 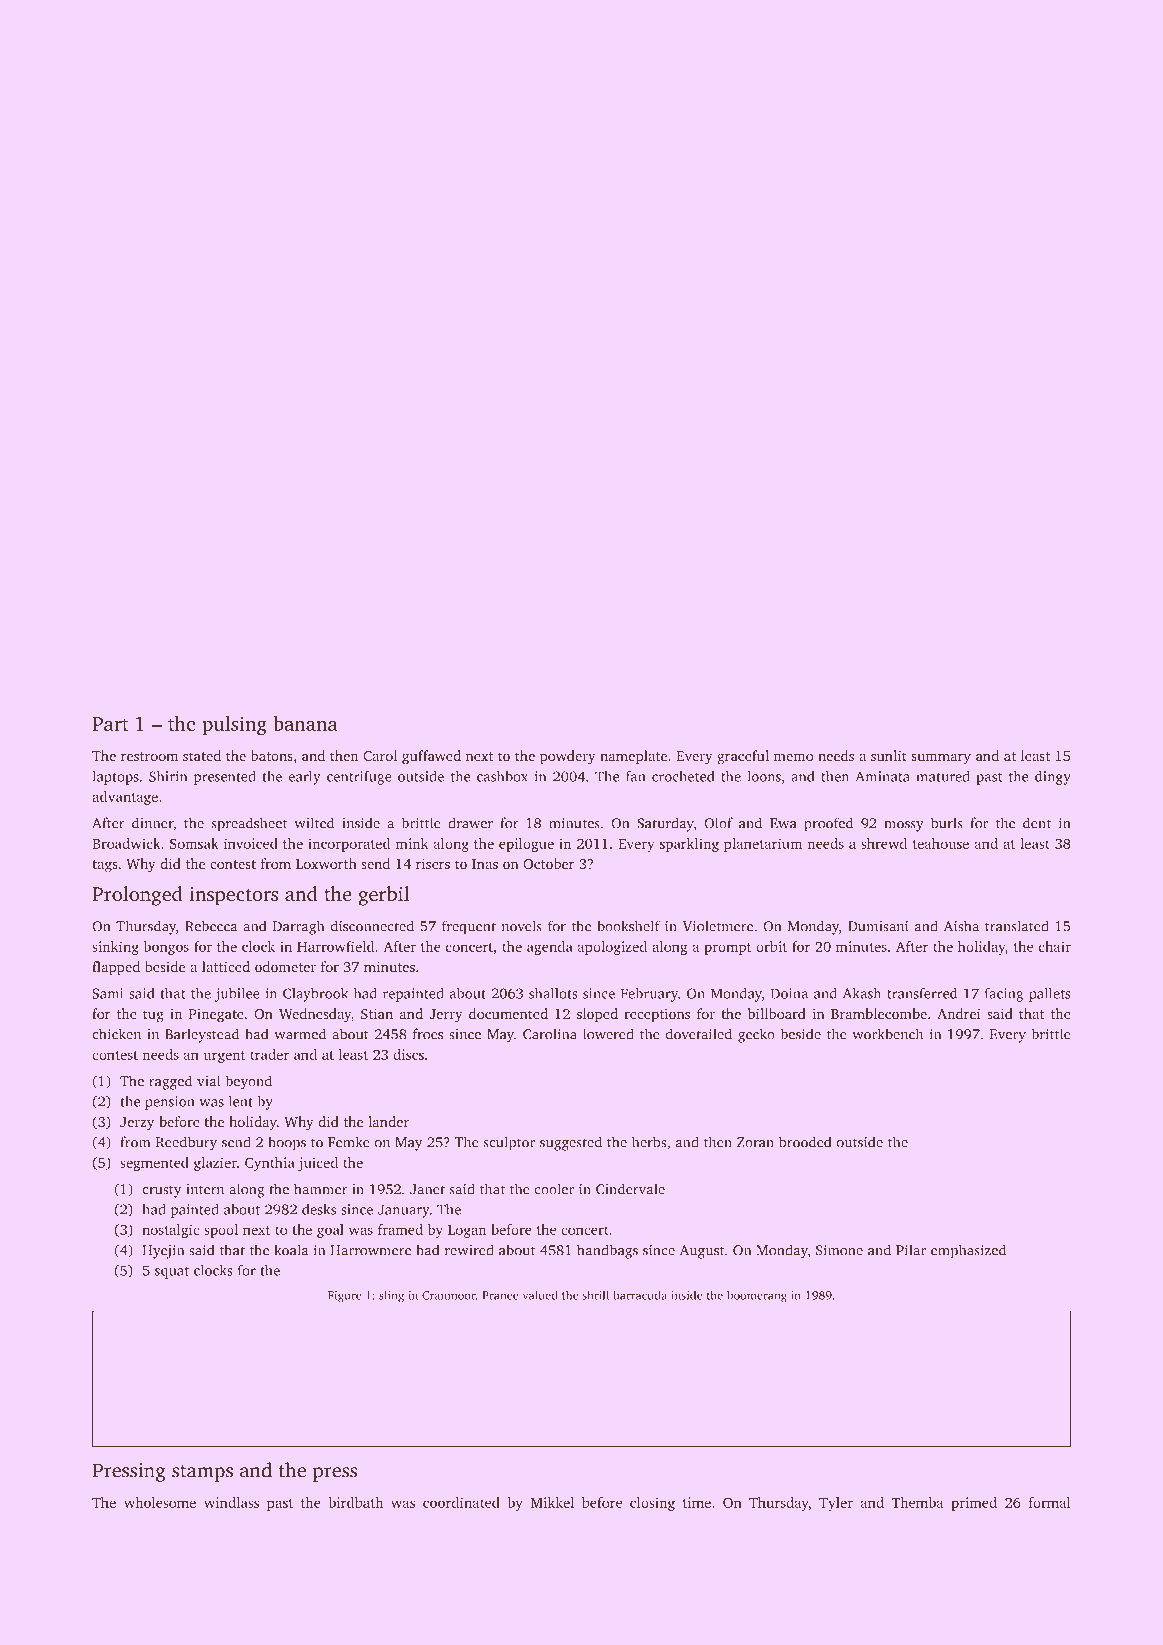 What do you see at coordinates (904, 826) in the screenshot?
I see `mossy` at bounding box center [904, 826].
